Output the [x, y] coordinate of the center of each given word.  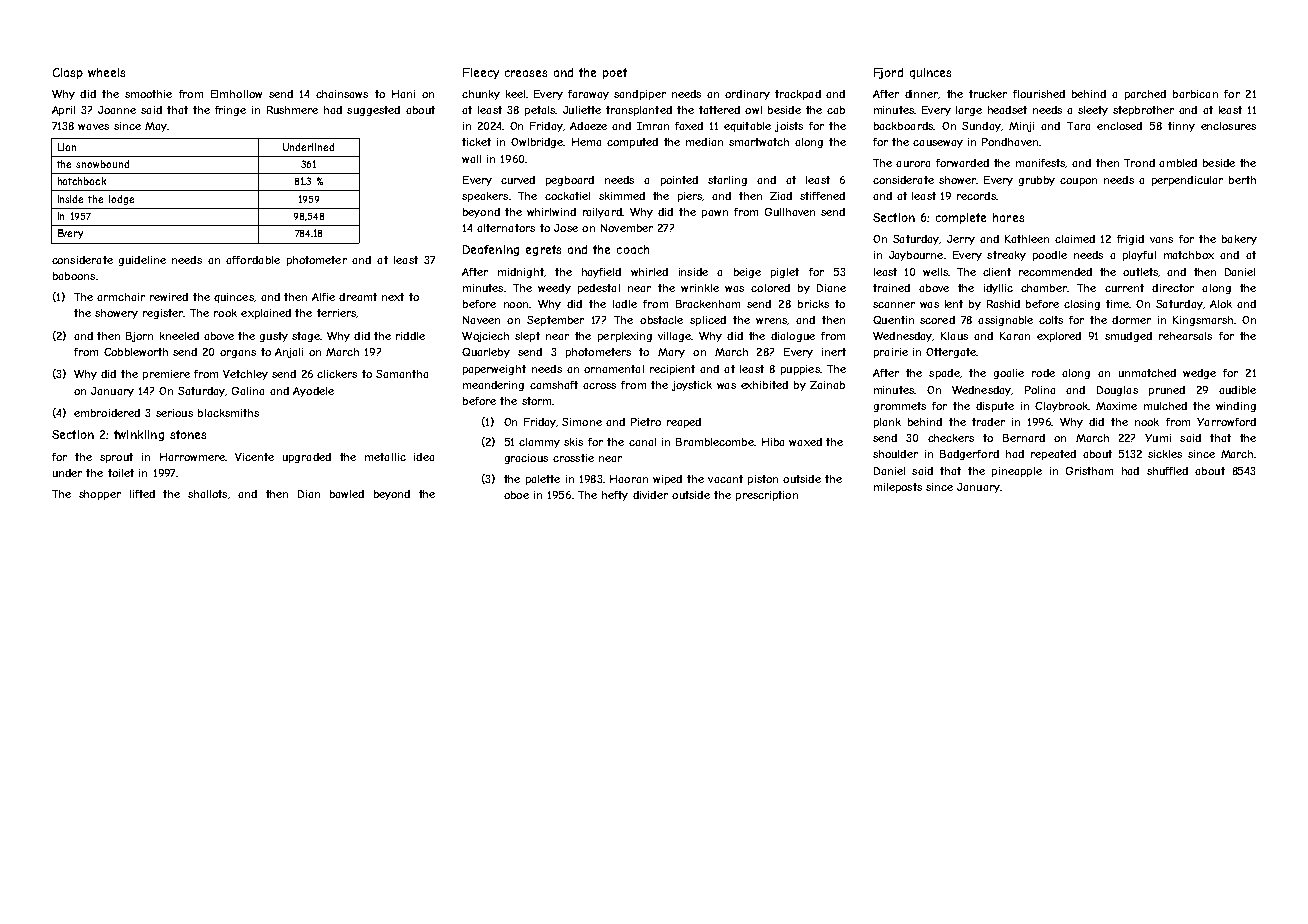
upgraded [307, 458]
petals [540, 111]
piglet [785, 273]
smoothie [148, 94]
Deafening [491, 250]
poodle [1050, 256]
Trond [1139, 163]
